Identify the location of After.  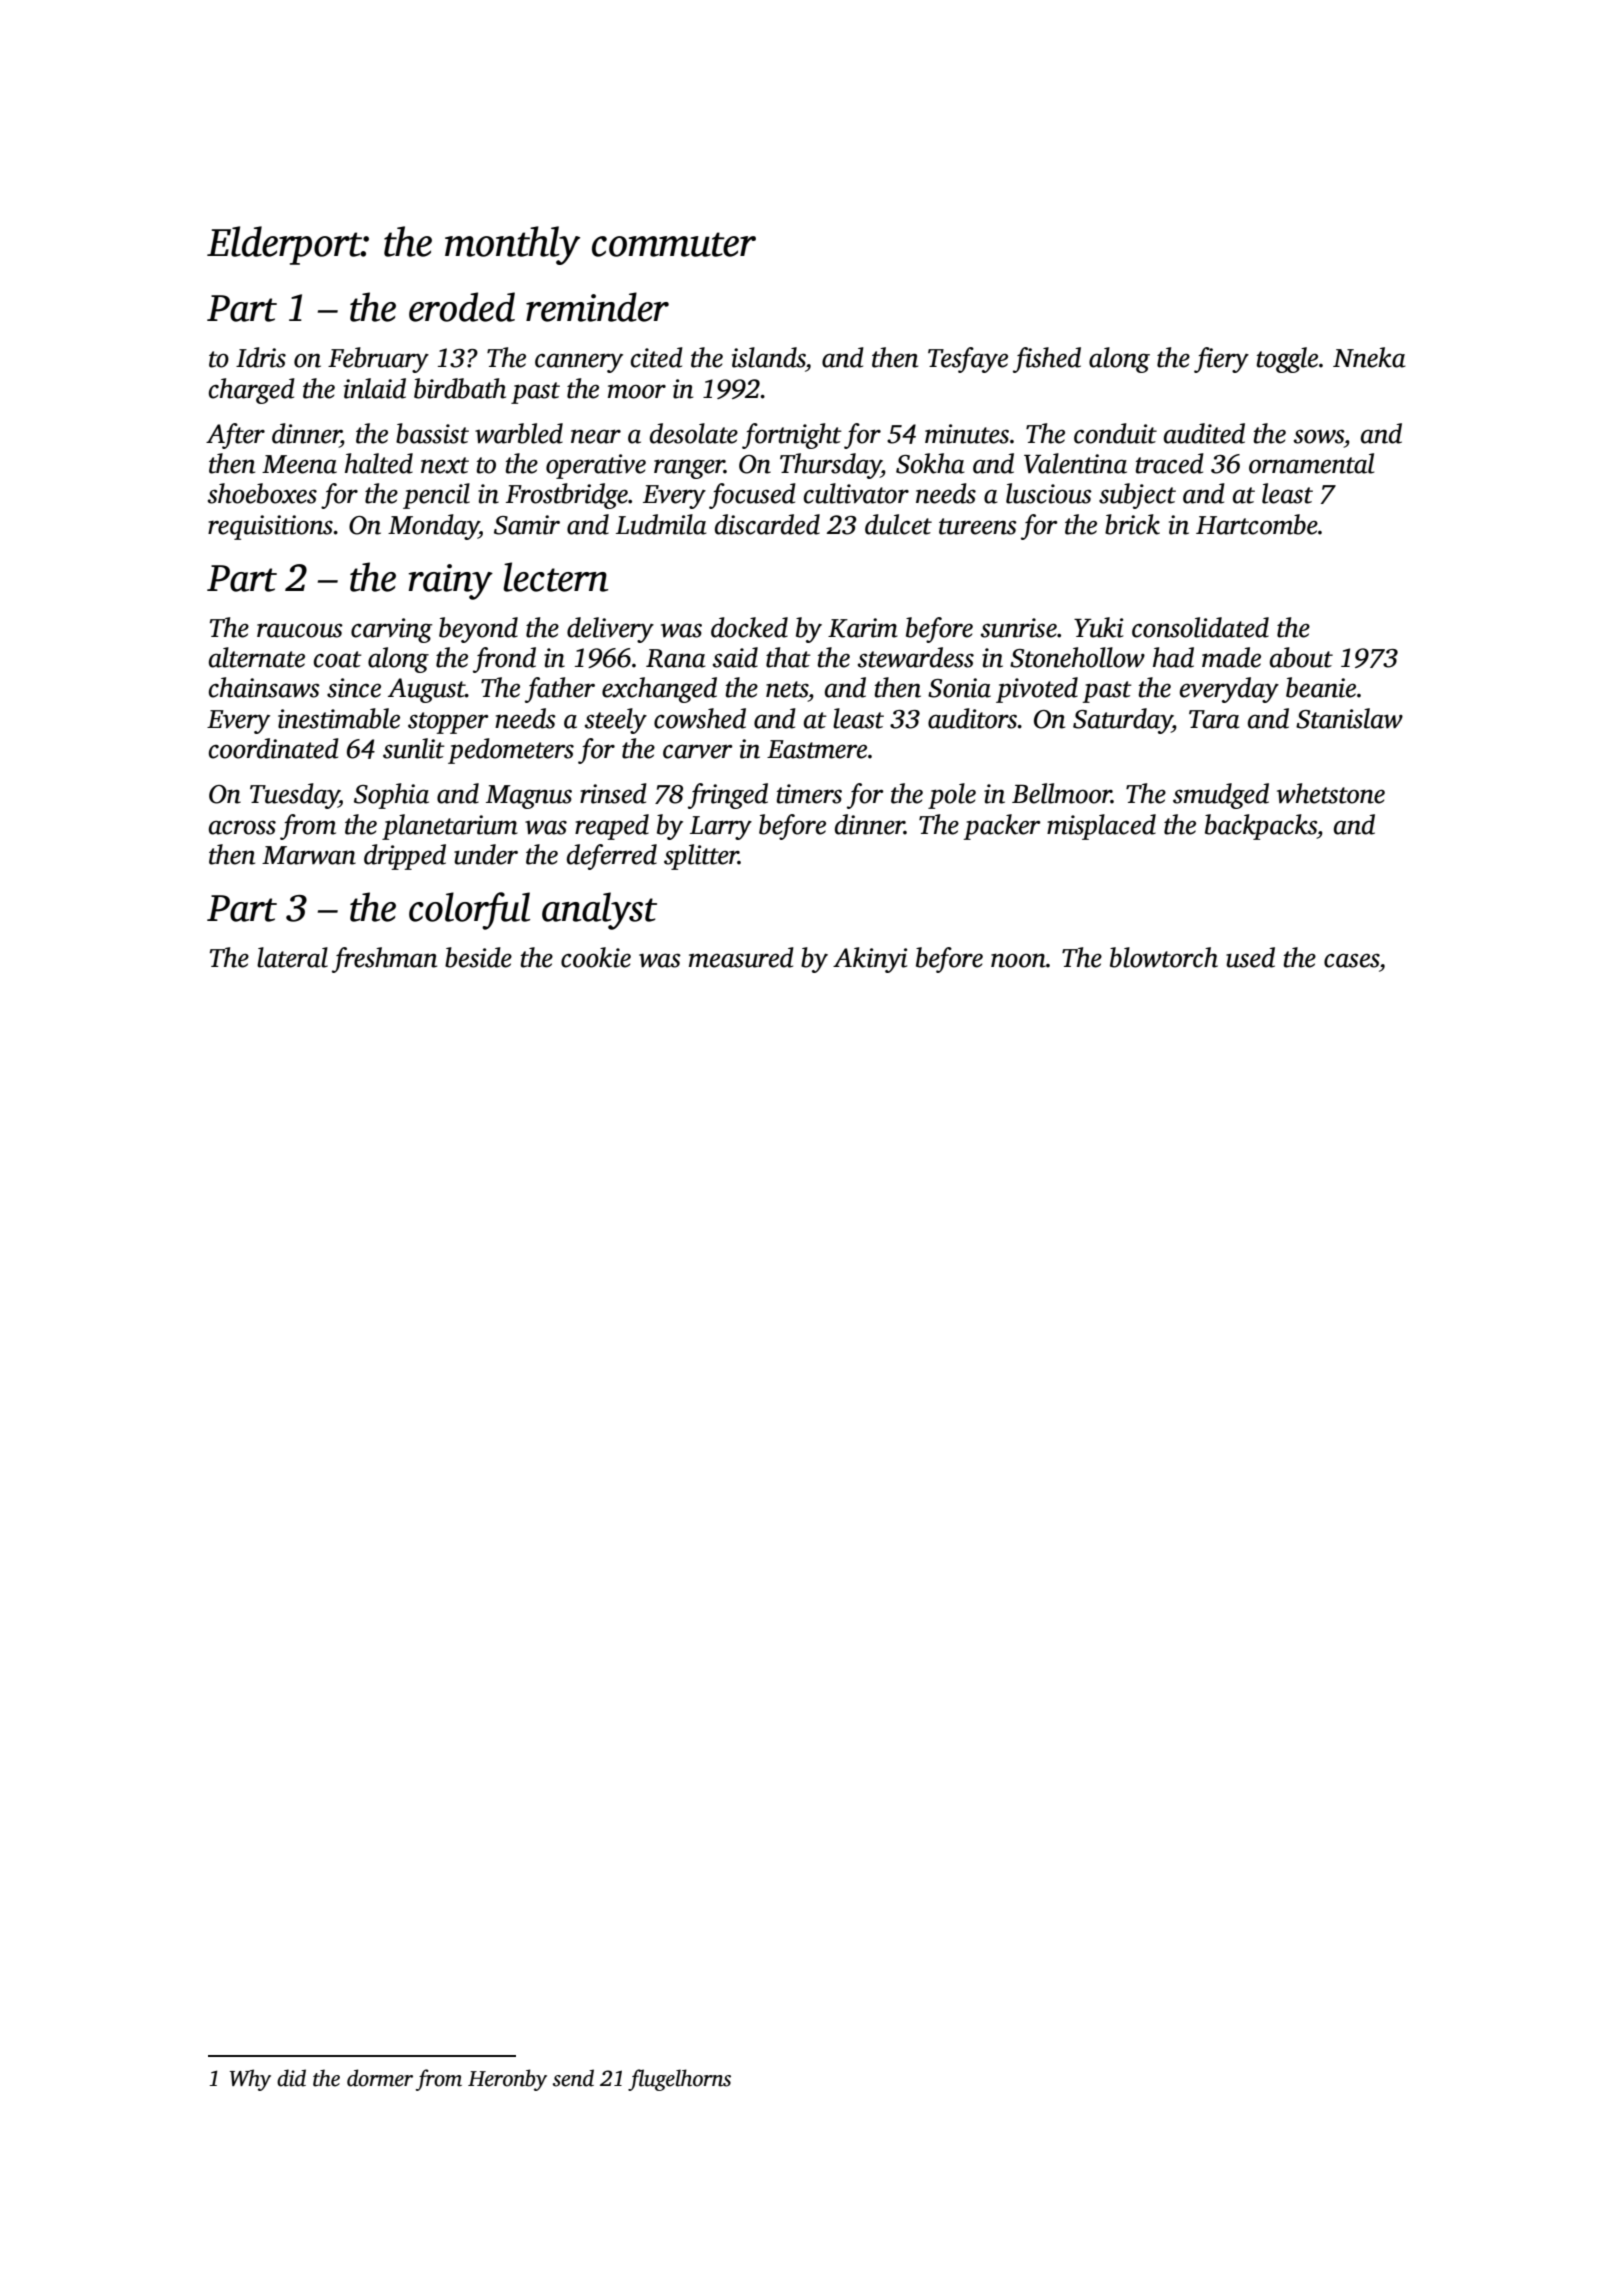
(235, 436).
